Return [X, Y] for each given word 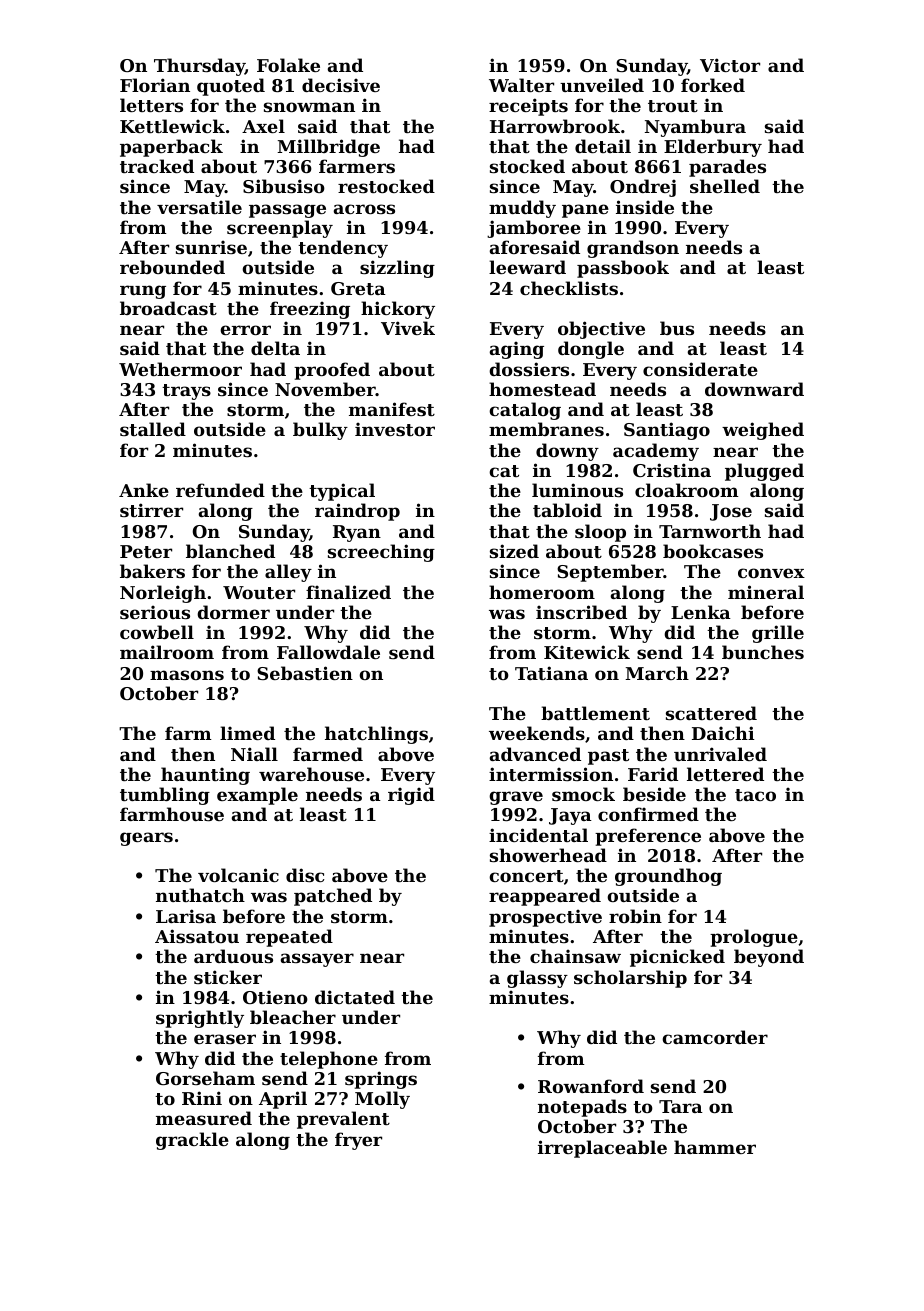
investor [395, 429]
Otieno [275, 997]
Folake [288, 65]
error [245, 330]
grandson [633, 249]
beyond [769, 958]
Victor [730, 65]
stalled [153, 429]
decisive [341, 85]
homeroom [542, 592]
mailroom [167, 652]
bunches [763, 652]
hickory [398, 310]
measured [204, 1118]
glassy [537, 979]
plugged [764, 472]
